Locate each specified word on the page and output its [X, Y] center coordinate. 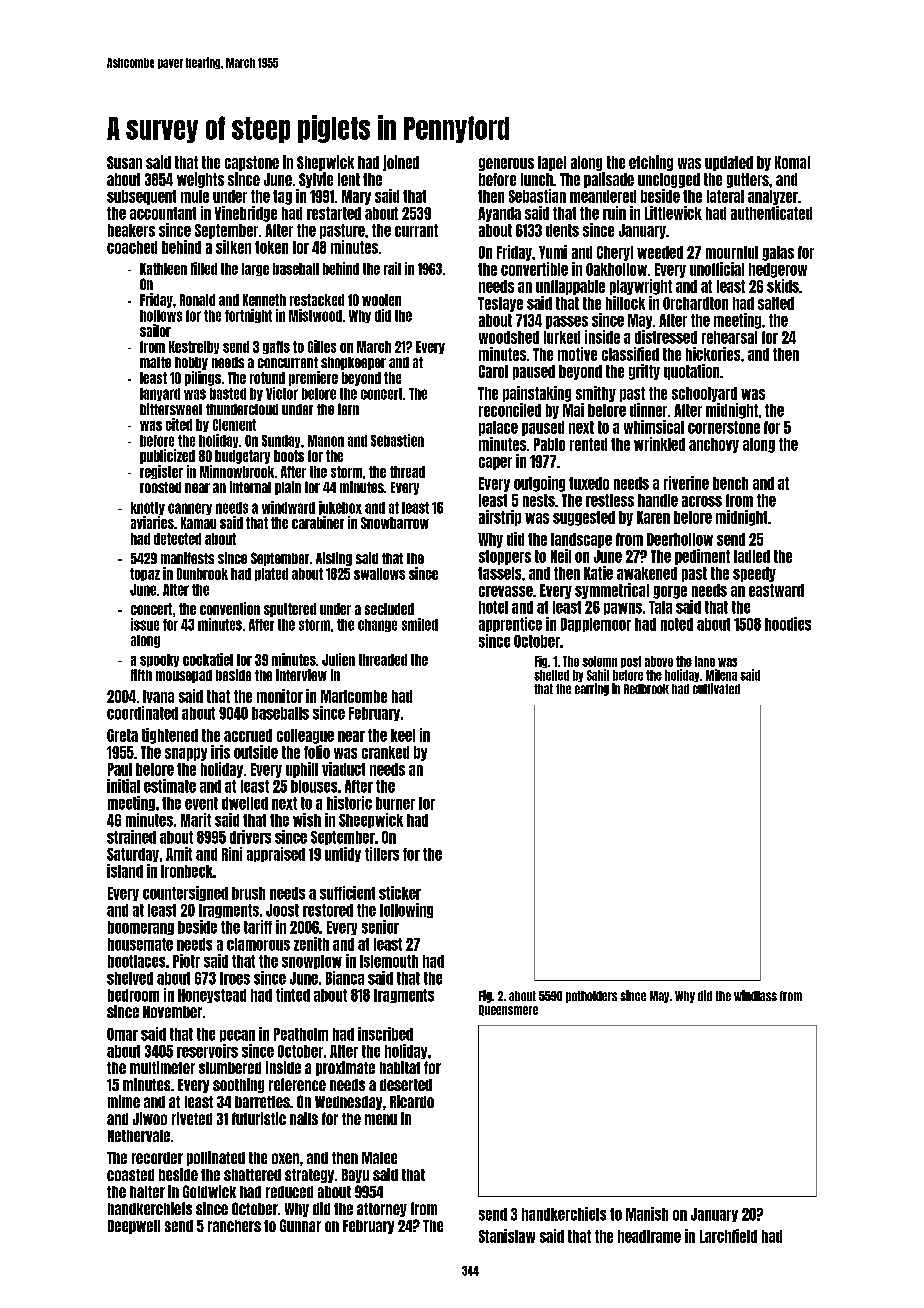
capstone [252, 163]
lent [349, 179]
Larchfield [728, 1236]
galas [778, 253]
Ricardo [412, 1101]
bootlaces [136, 961]
